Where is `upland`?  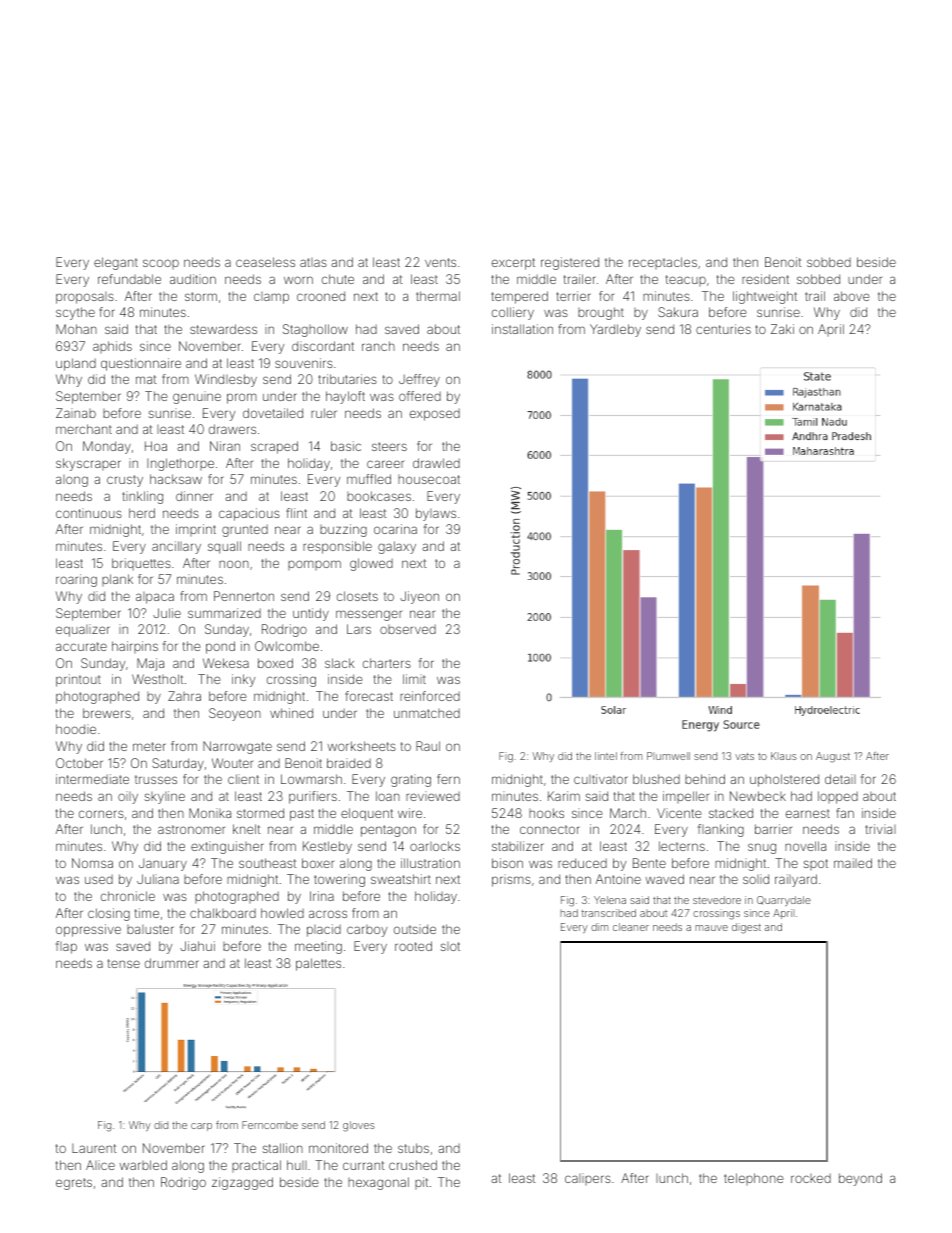
upland is located at coordinates (76, 364).
